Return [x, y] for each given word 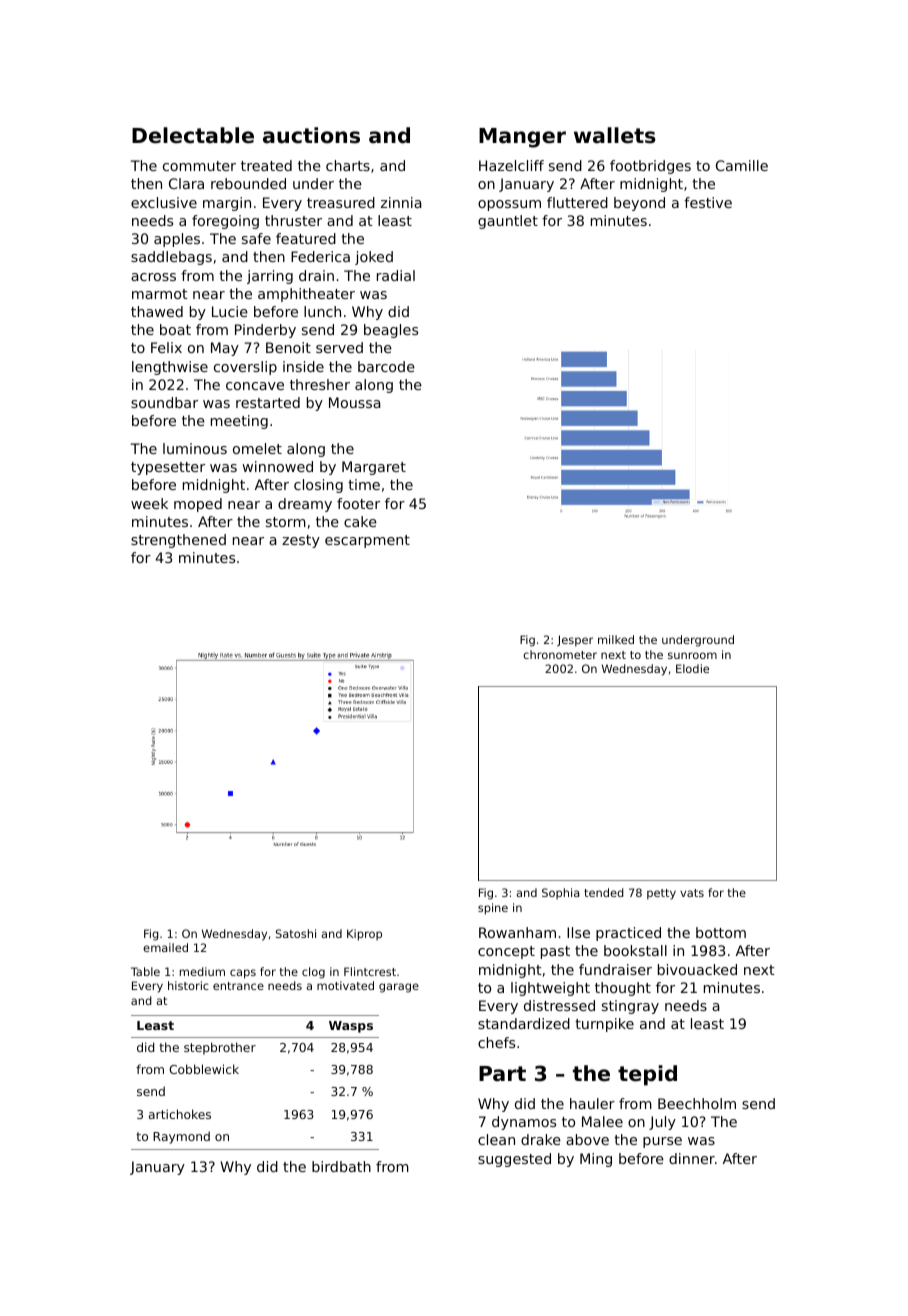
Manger [522, 138]
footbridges [650, 167]
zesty [301, 541]
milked [616, 639]
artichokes [180, 1114]
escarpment [367, 541]
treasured [341, 202]
